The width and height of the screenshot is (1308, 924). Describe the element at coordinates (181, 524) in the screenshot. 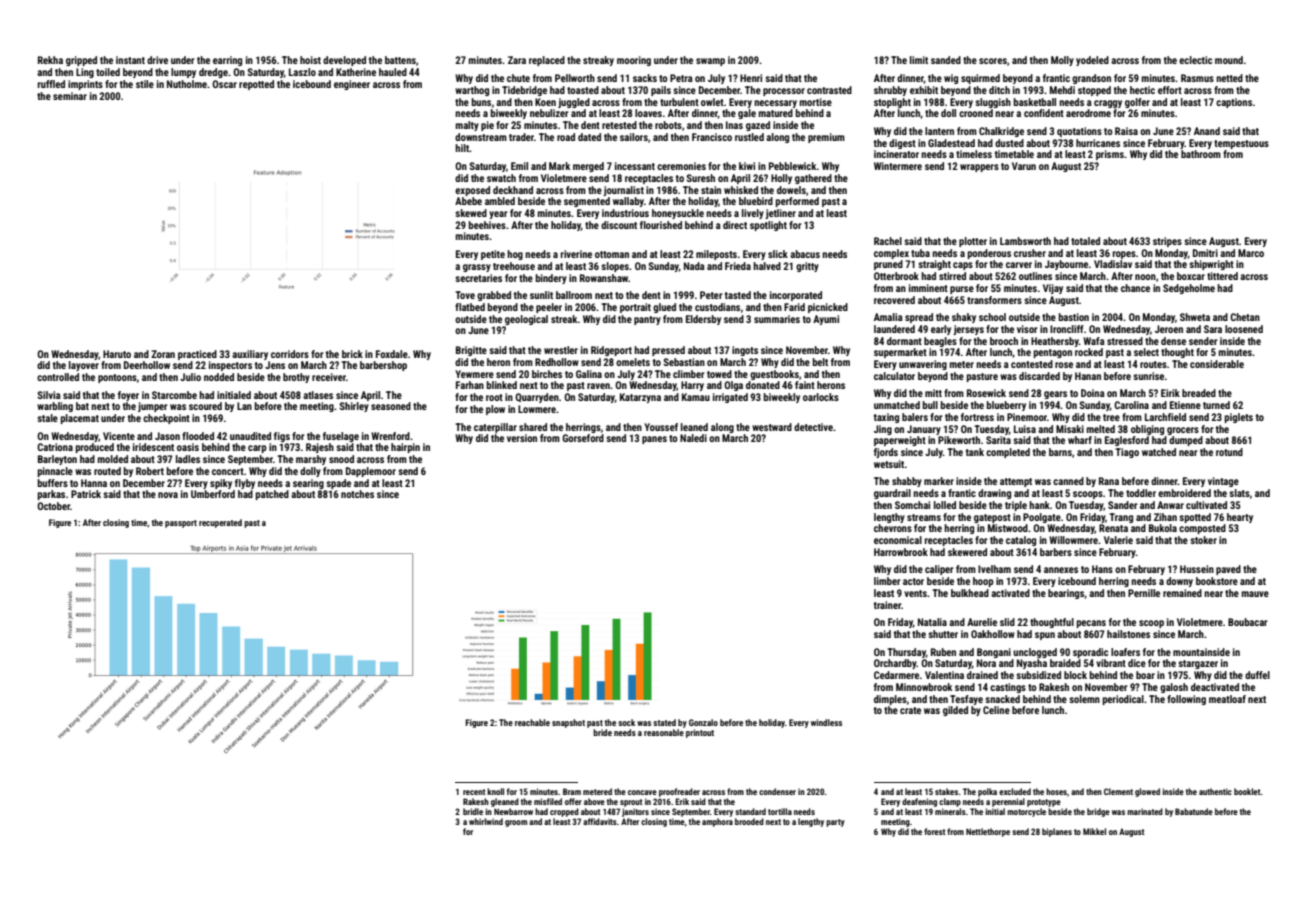

I see `passport` at that location.
